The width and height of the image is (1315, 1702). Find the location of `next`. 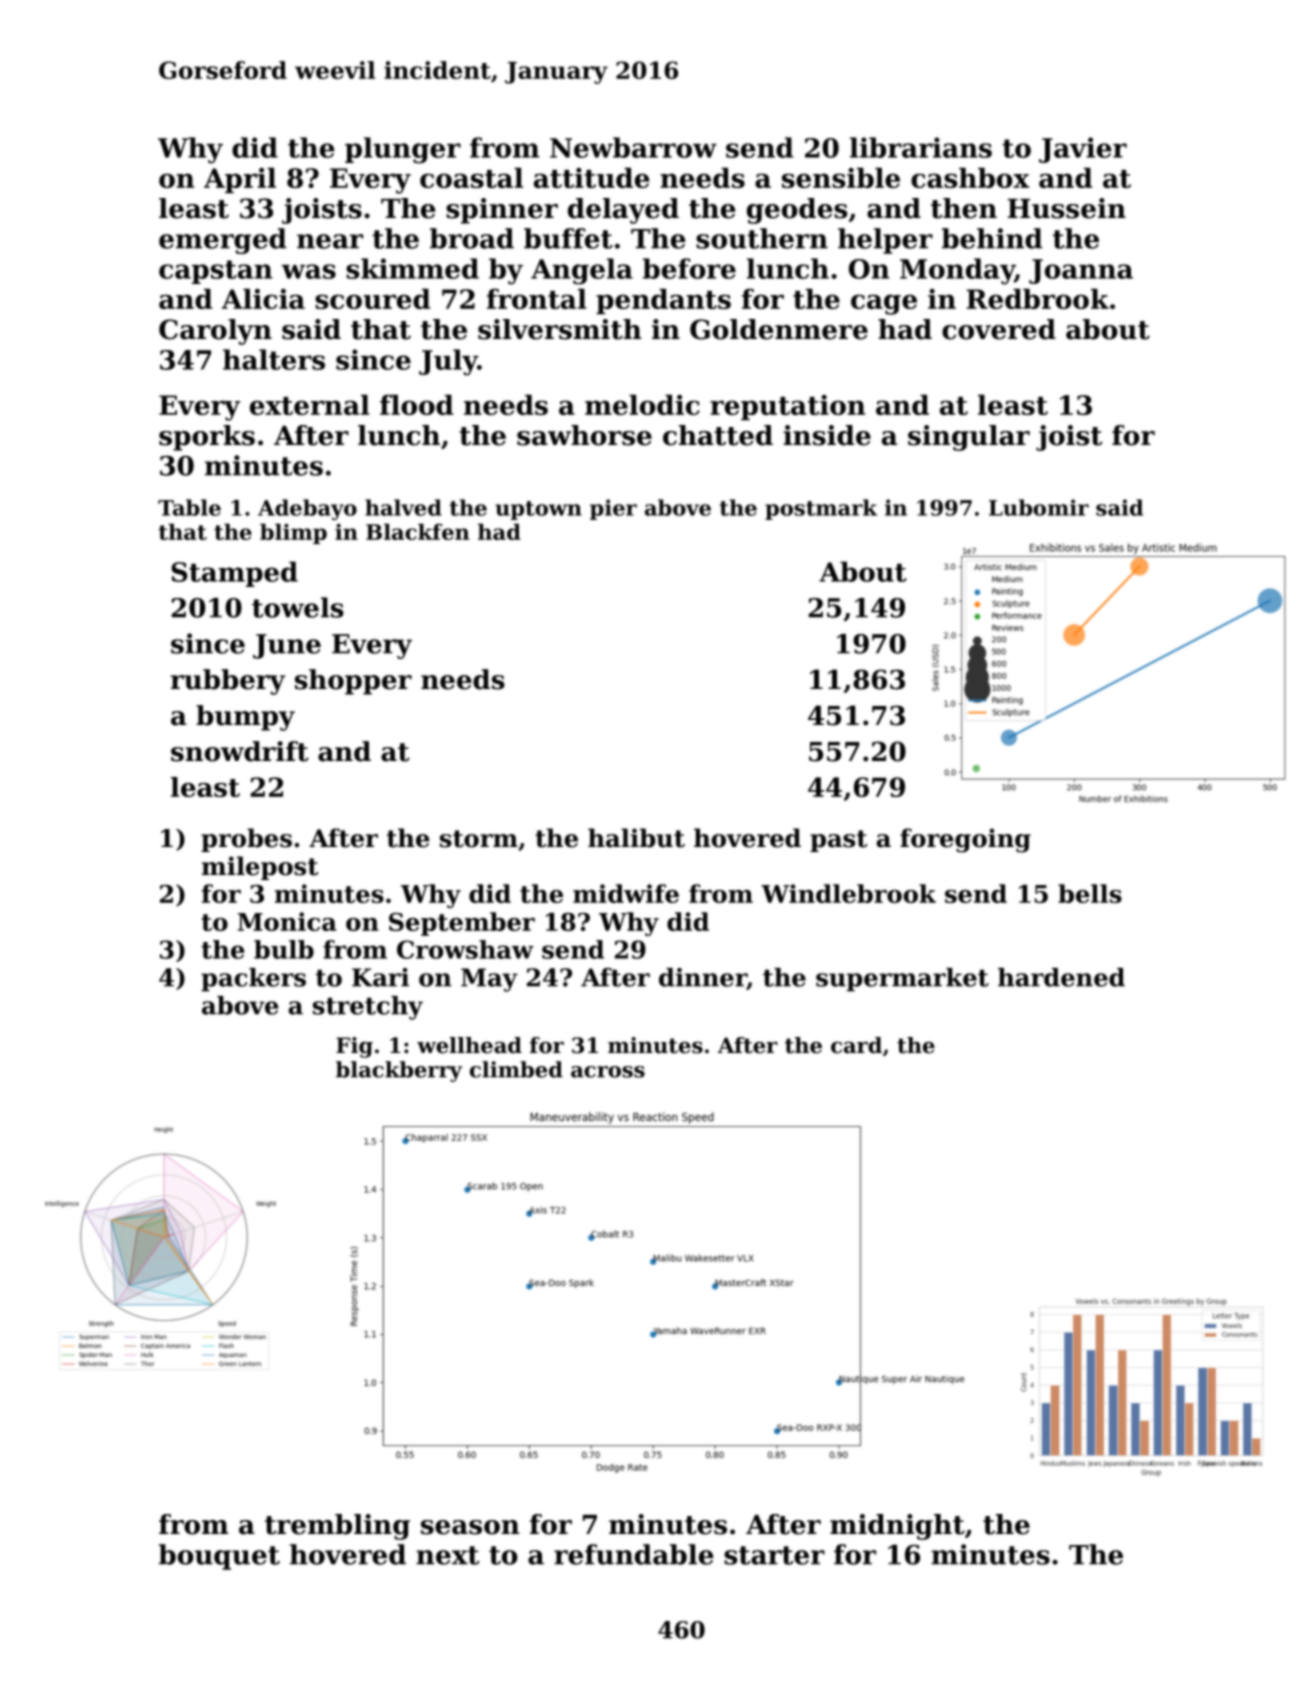

next is located at coordinates (447, 1555).
